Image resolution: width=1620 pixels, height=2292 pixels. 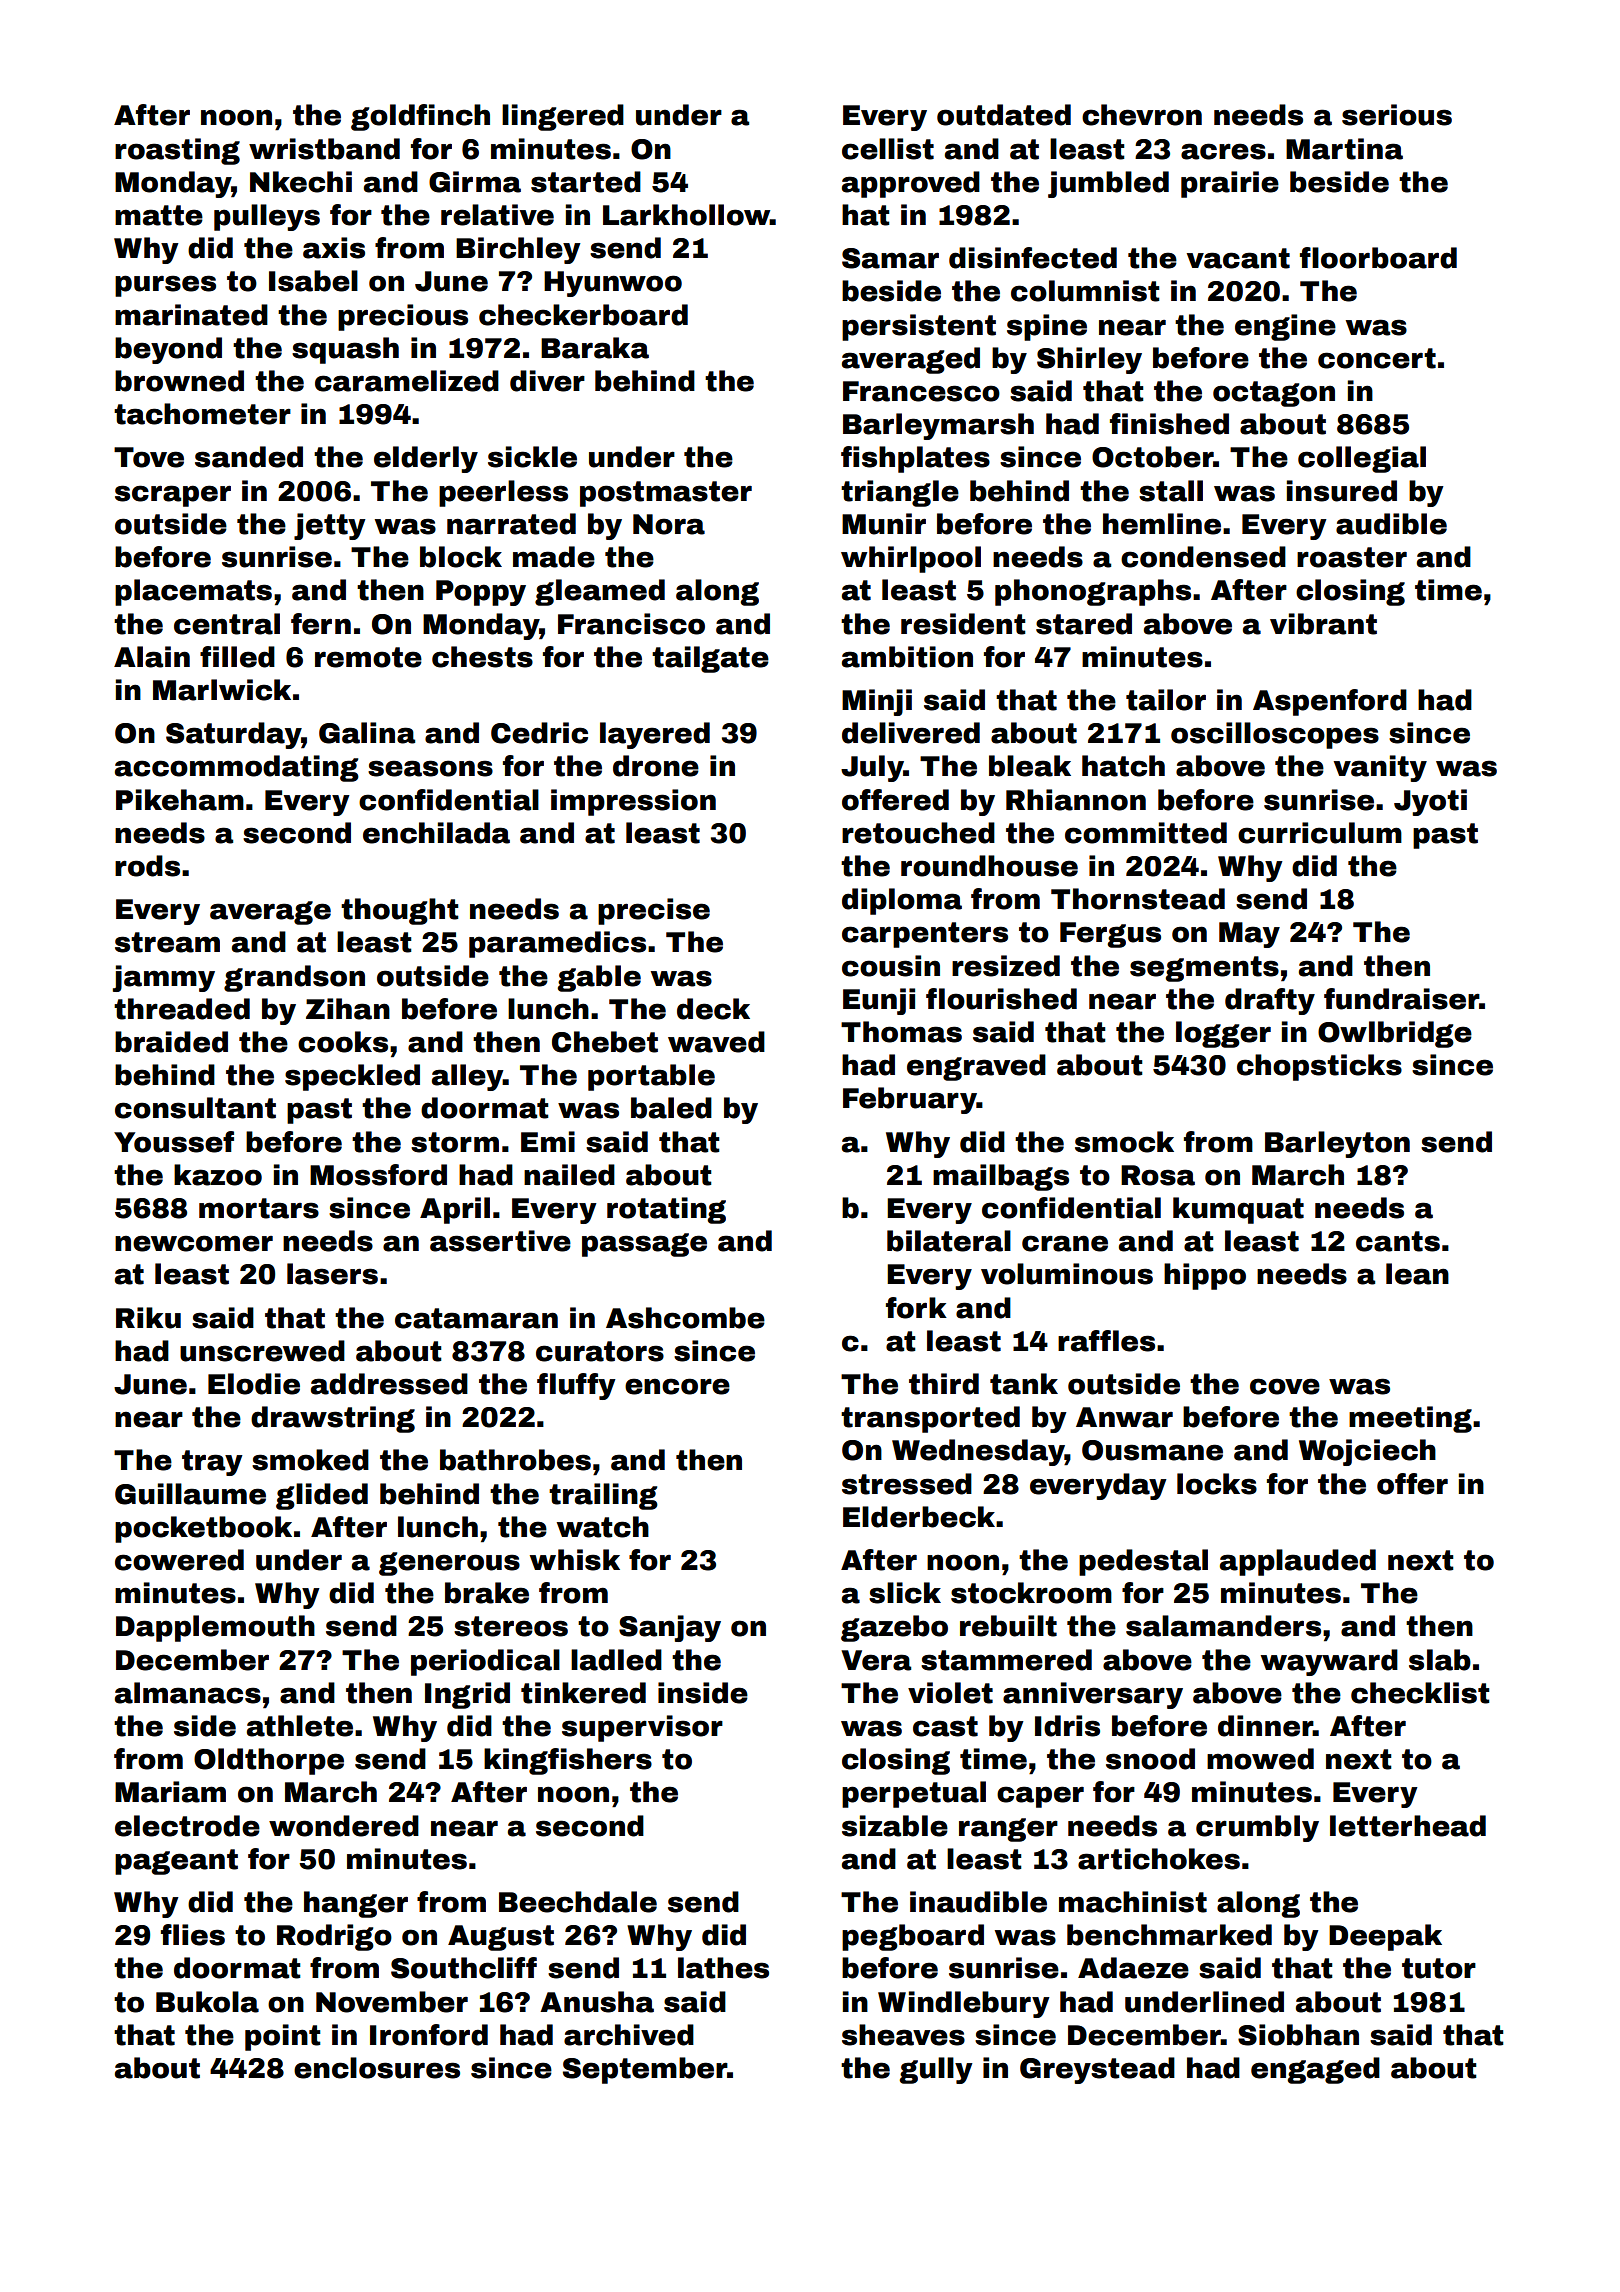 I want to click on October, so click(x=1153, y=457).
